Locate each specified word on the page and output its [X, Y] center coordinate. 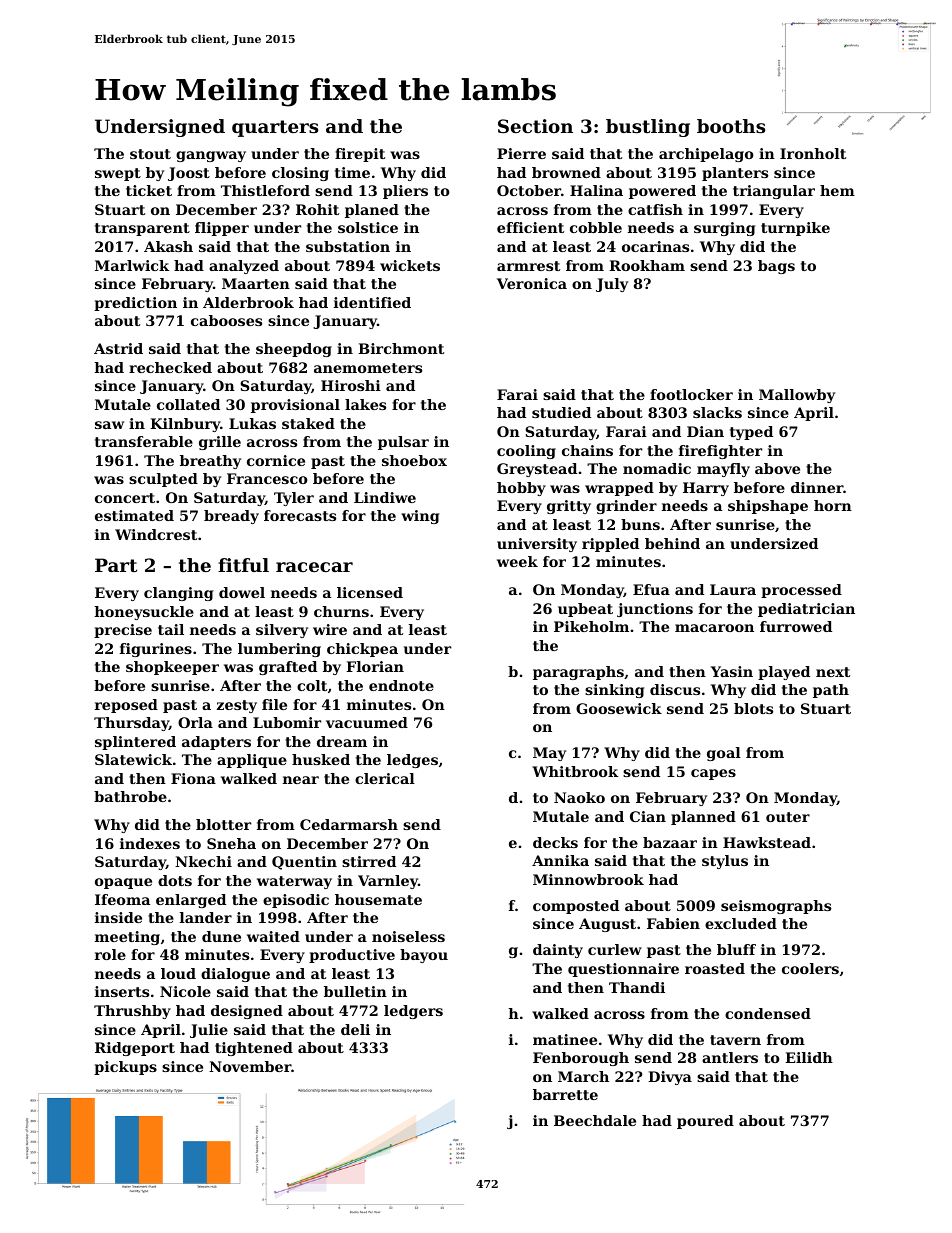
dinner [817, 487]
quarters [275, 128]
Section [535, 126]
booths [731, 126]
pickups [125, 1068]
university [537, 545]
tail [171, 629]
